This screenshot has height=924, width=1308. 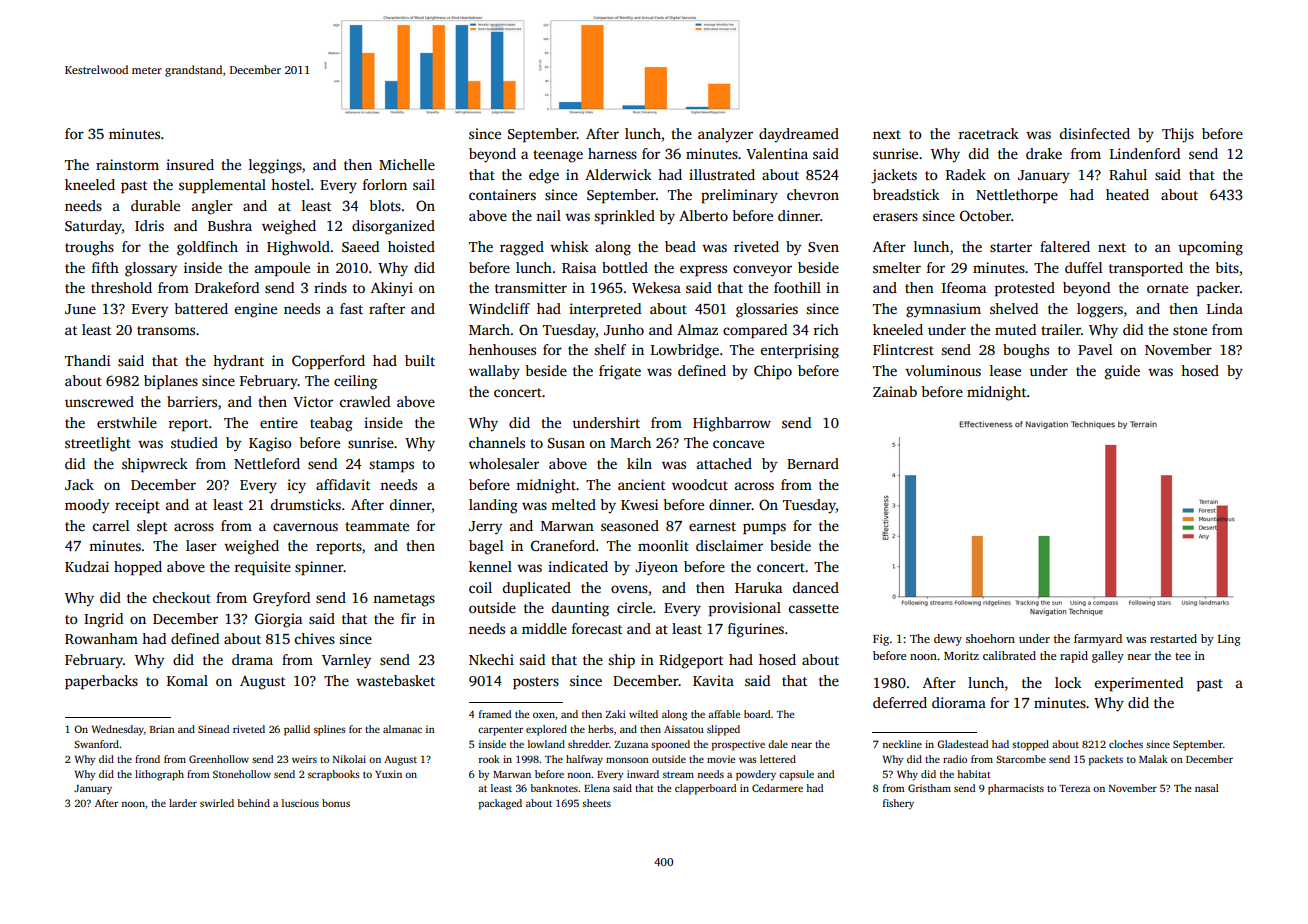 What do you see at coordinates (212, 207) in the screenshot?
I see `angler` at bounding box center [212, 207].
